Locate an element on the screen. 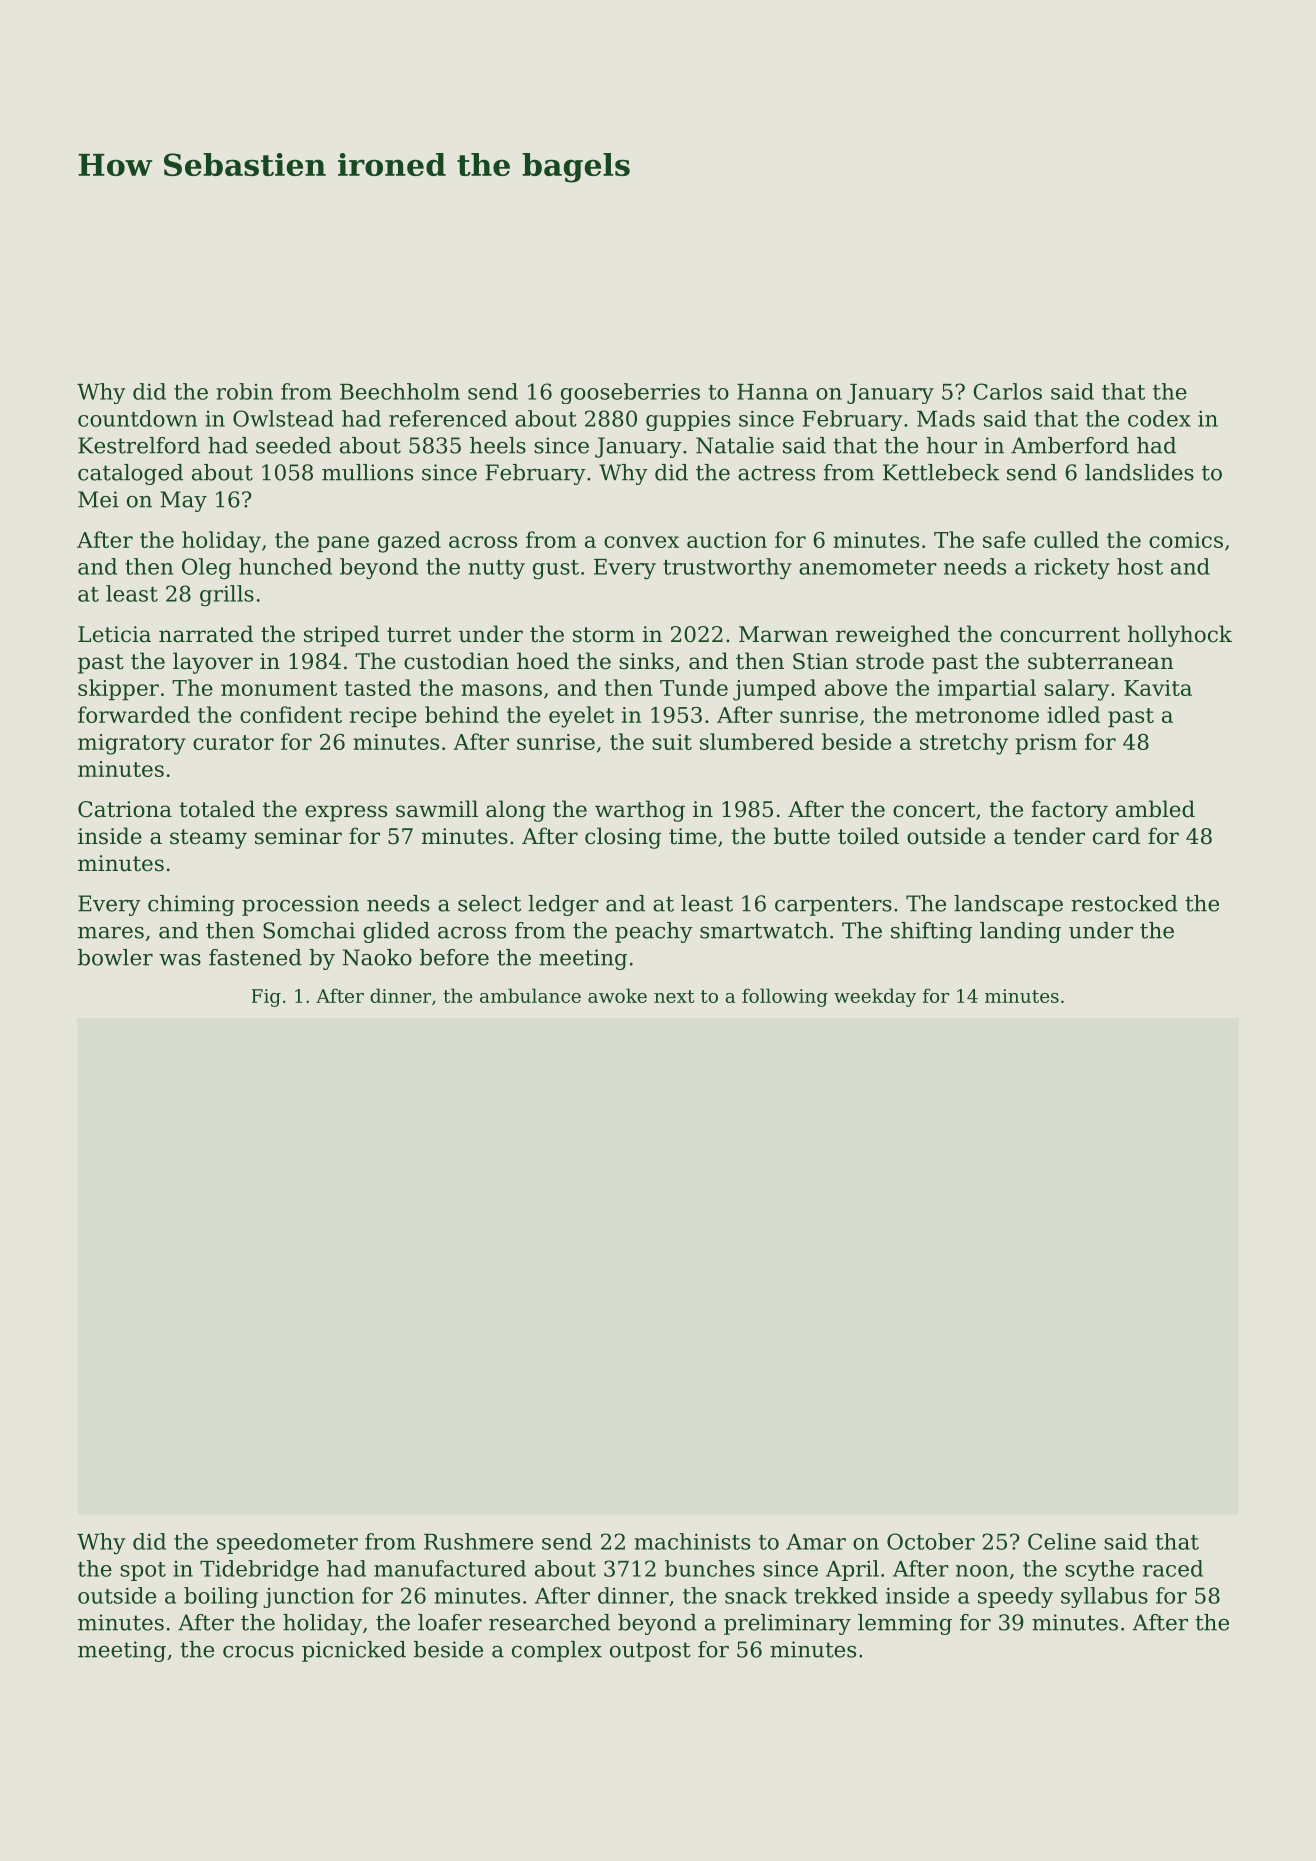 This screenshot has width=1316, height=1861. weekday is located at coordinates (875, 997).
